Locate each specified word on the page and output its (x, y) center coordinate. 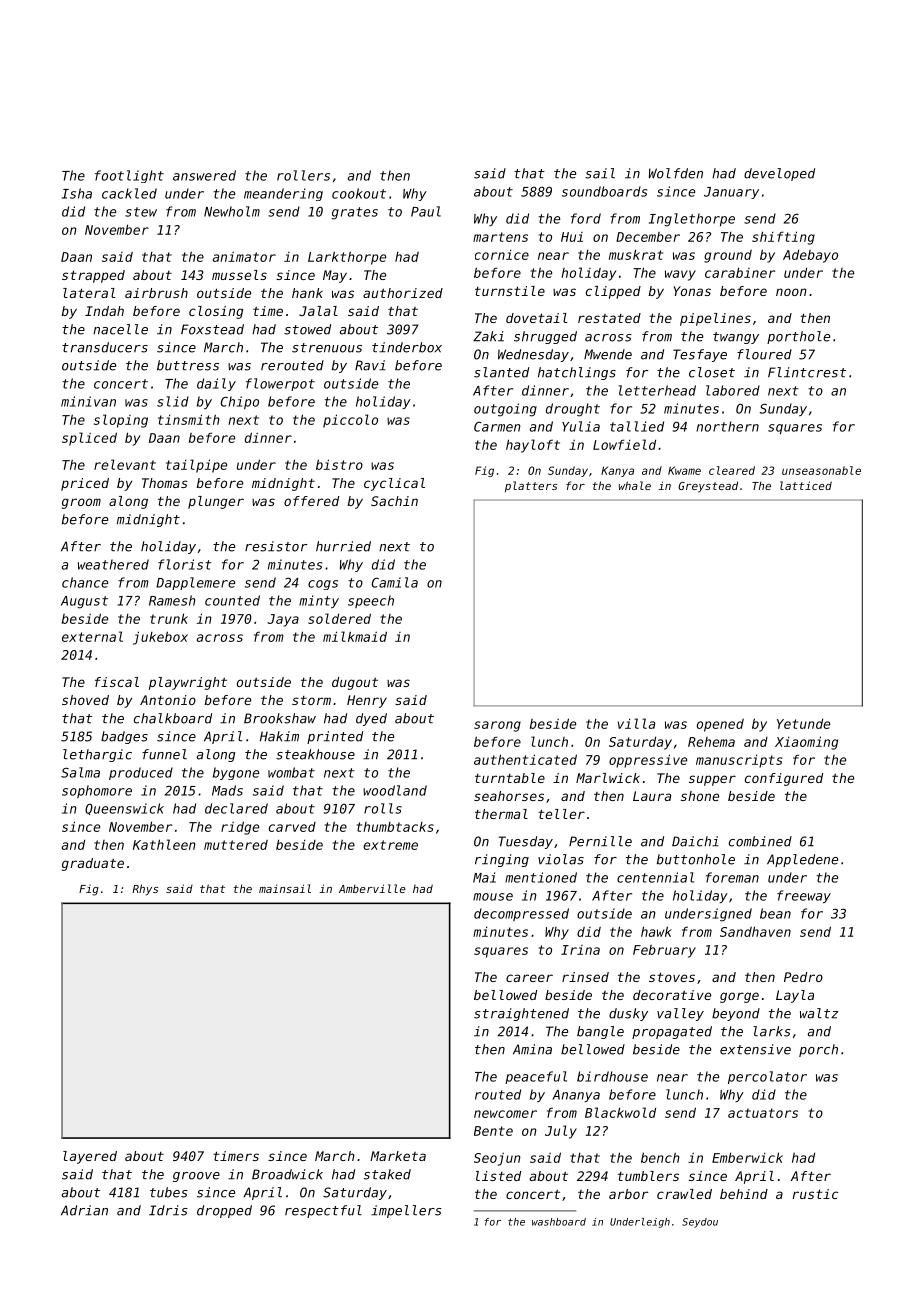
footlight (129, 176)
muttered (236, 845)
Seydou (700, 1223)
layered (90, 1157)
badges (124, 737)
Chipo (240, 402)
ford (586, 218)
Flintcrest (807, 372)
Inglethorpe (692, 220)
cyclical (394, 484)
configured (784, 779)
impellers (406, 1211)
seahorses (509, 796)
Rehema (711, 742)
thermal (501, 814)
